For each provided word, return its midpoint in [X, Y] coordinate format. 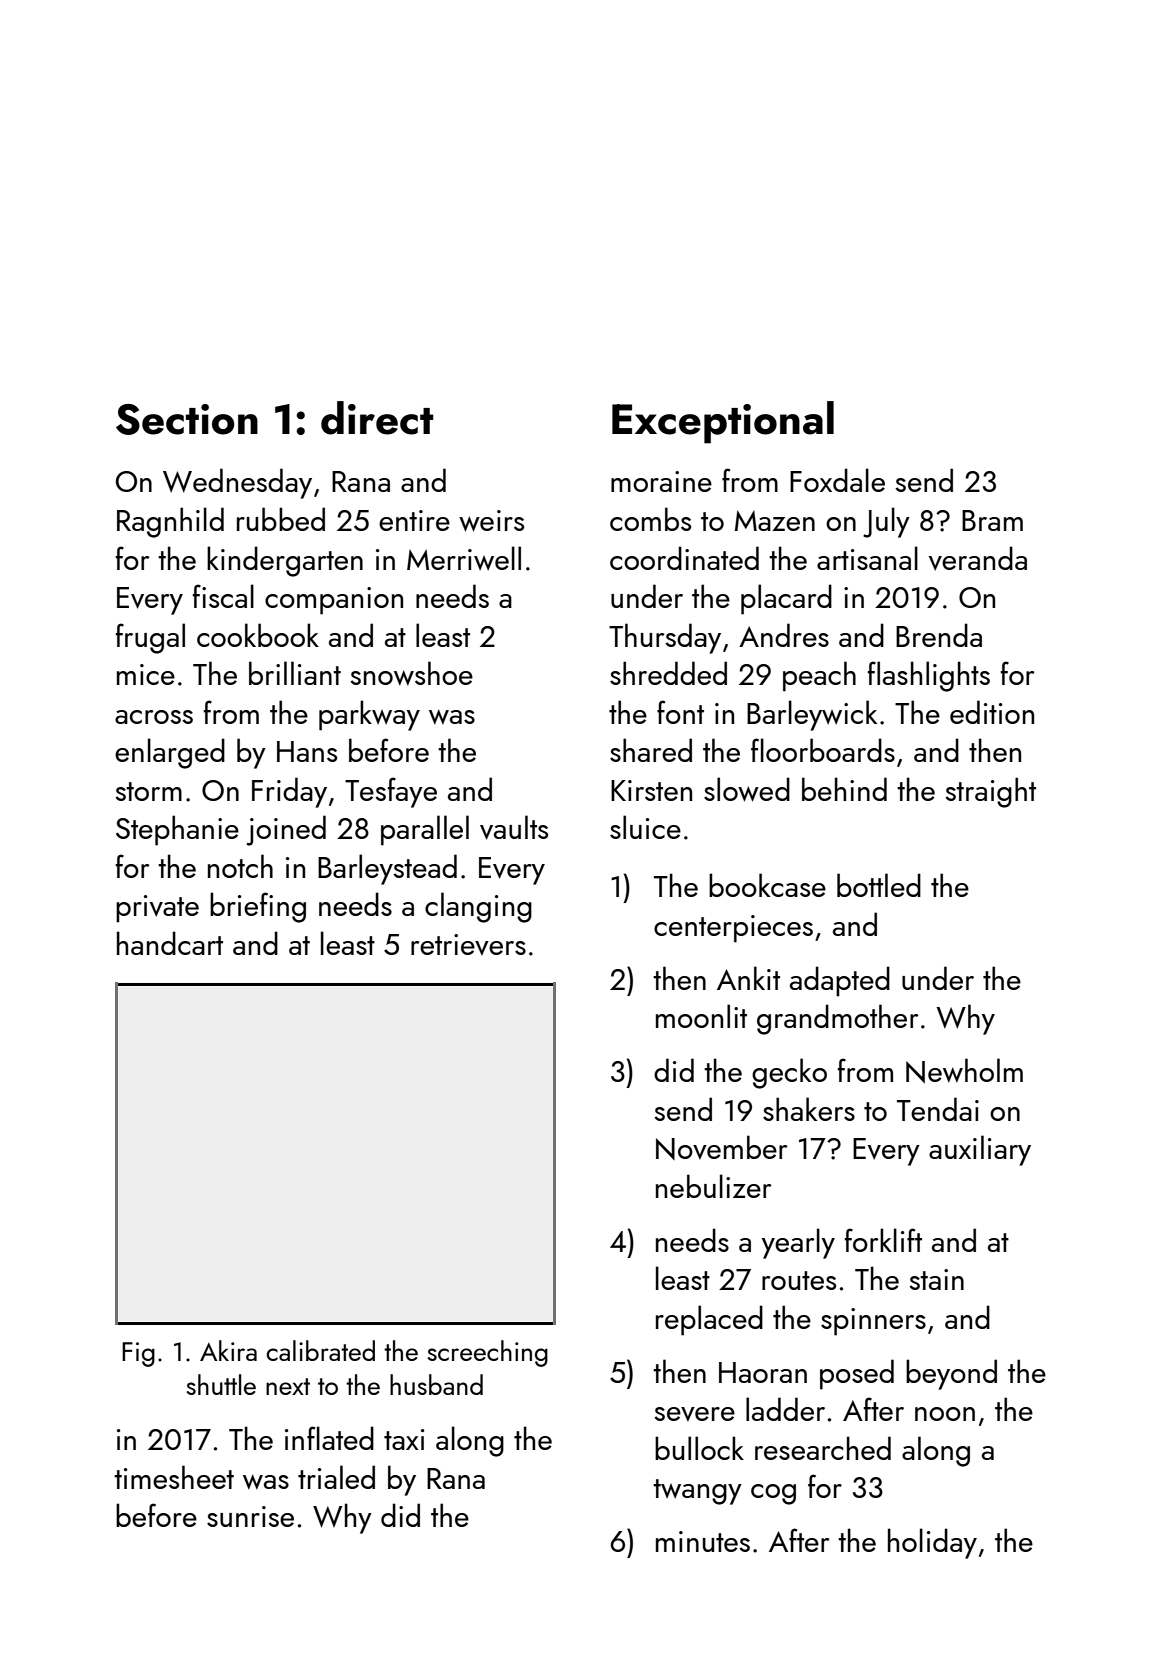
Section [187, 419]
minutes [703, 1541]
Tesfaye [391, 792]
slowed [747, 789]
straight [990, 792]
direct [377, 418]
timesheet [174, 1477]
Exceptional [723, 422]
